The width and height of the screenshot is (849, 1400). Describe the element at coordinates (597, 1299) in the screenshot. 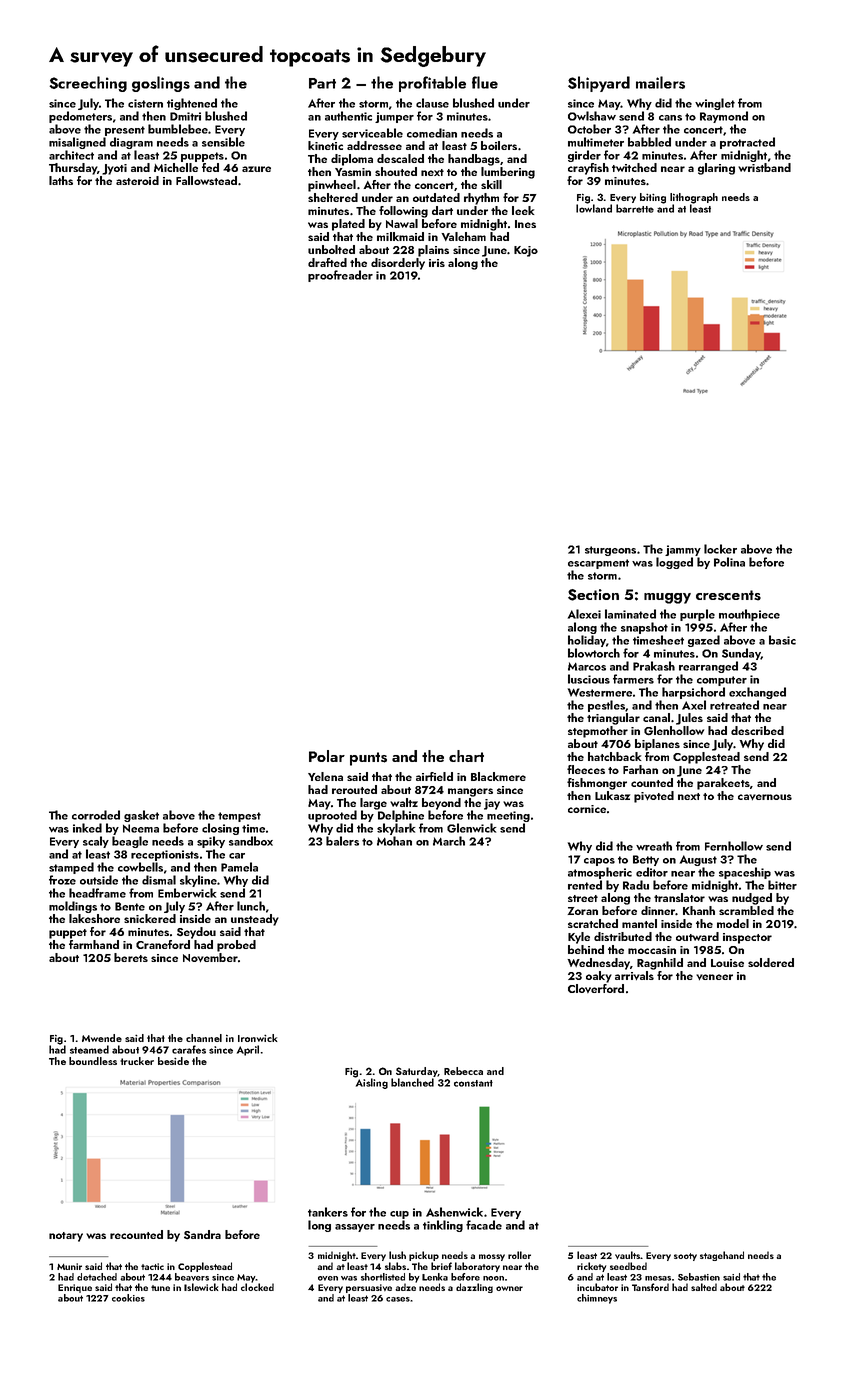

I see `chimneys` at that location.
